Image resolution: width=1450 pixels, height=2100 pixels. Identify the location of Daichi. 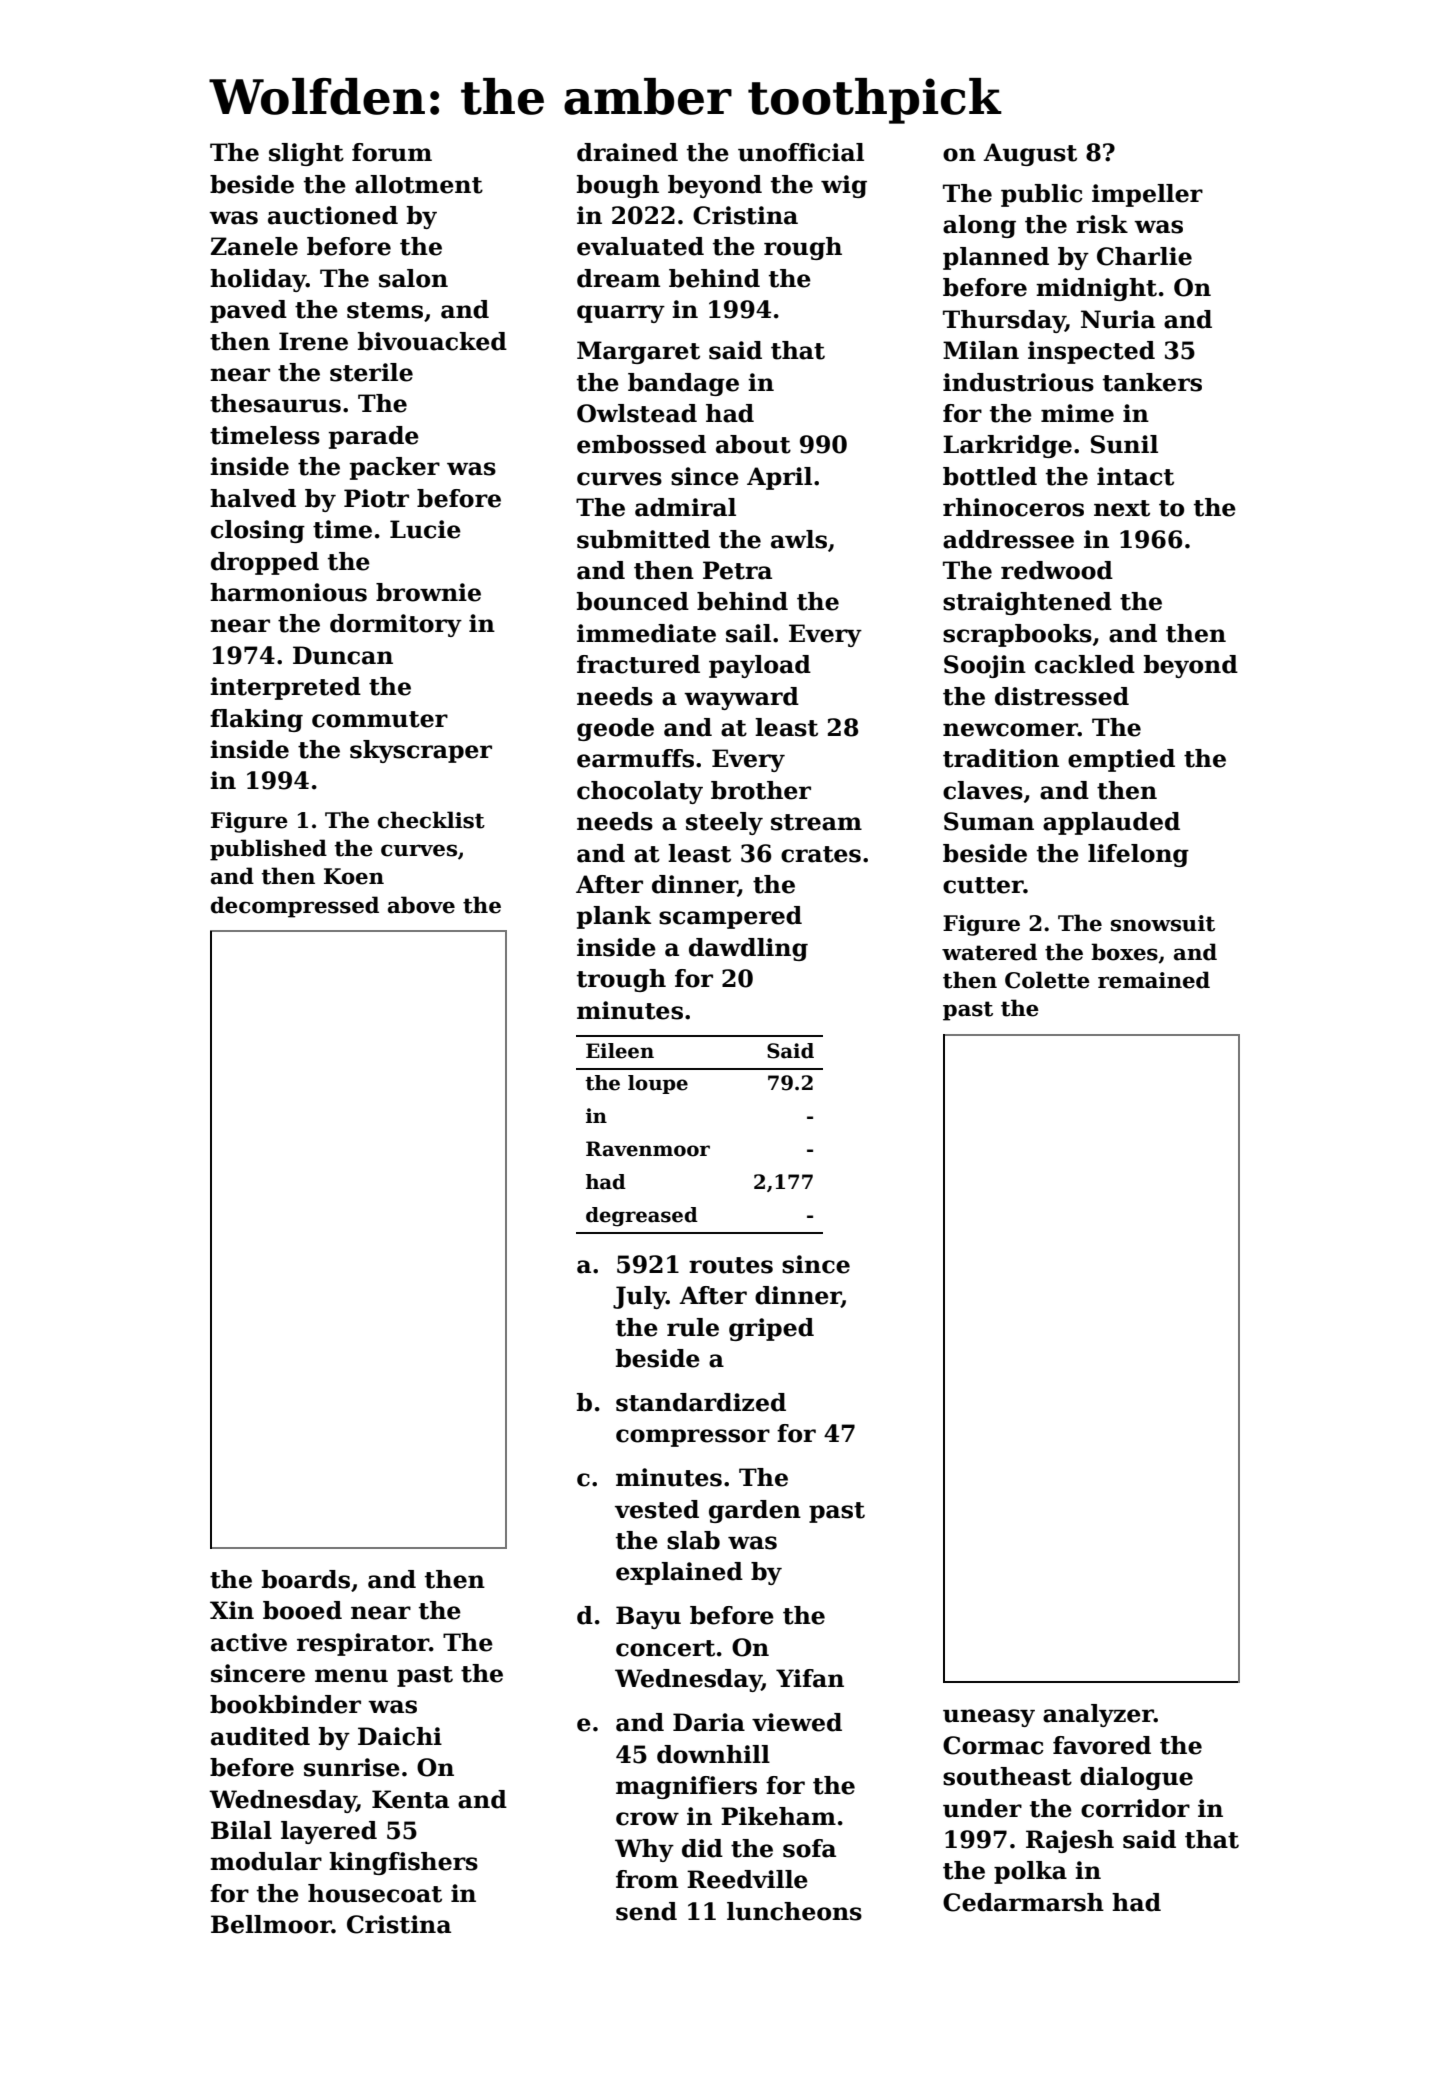
(400, 1736).
